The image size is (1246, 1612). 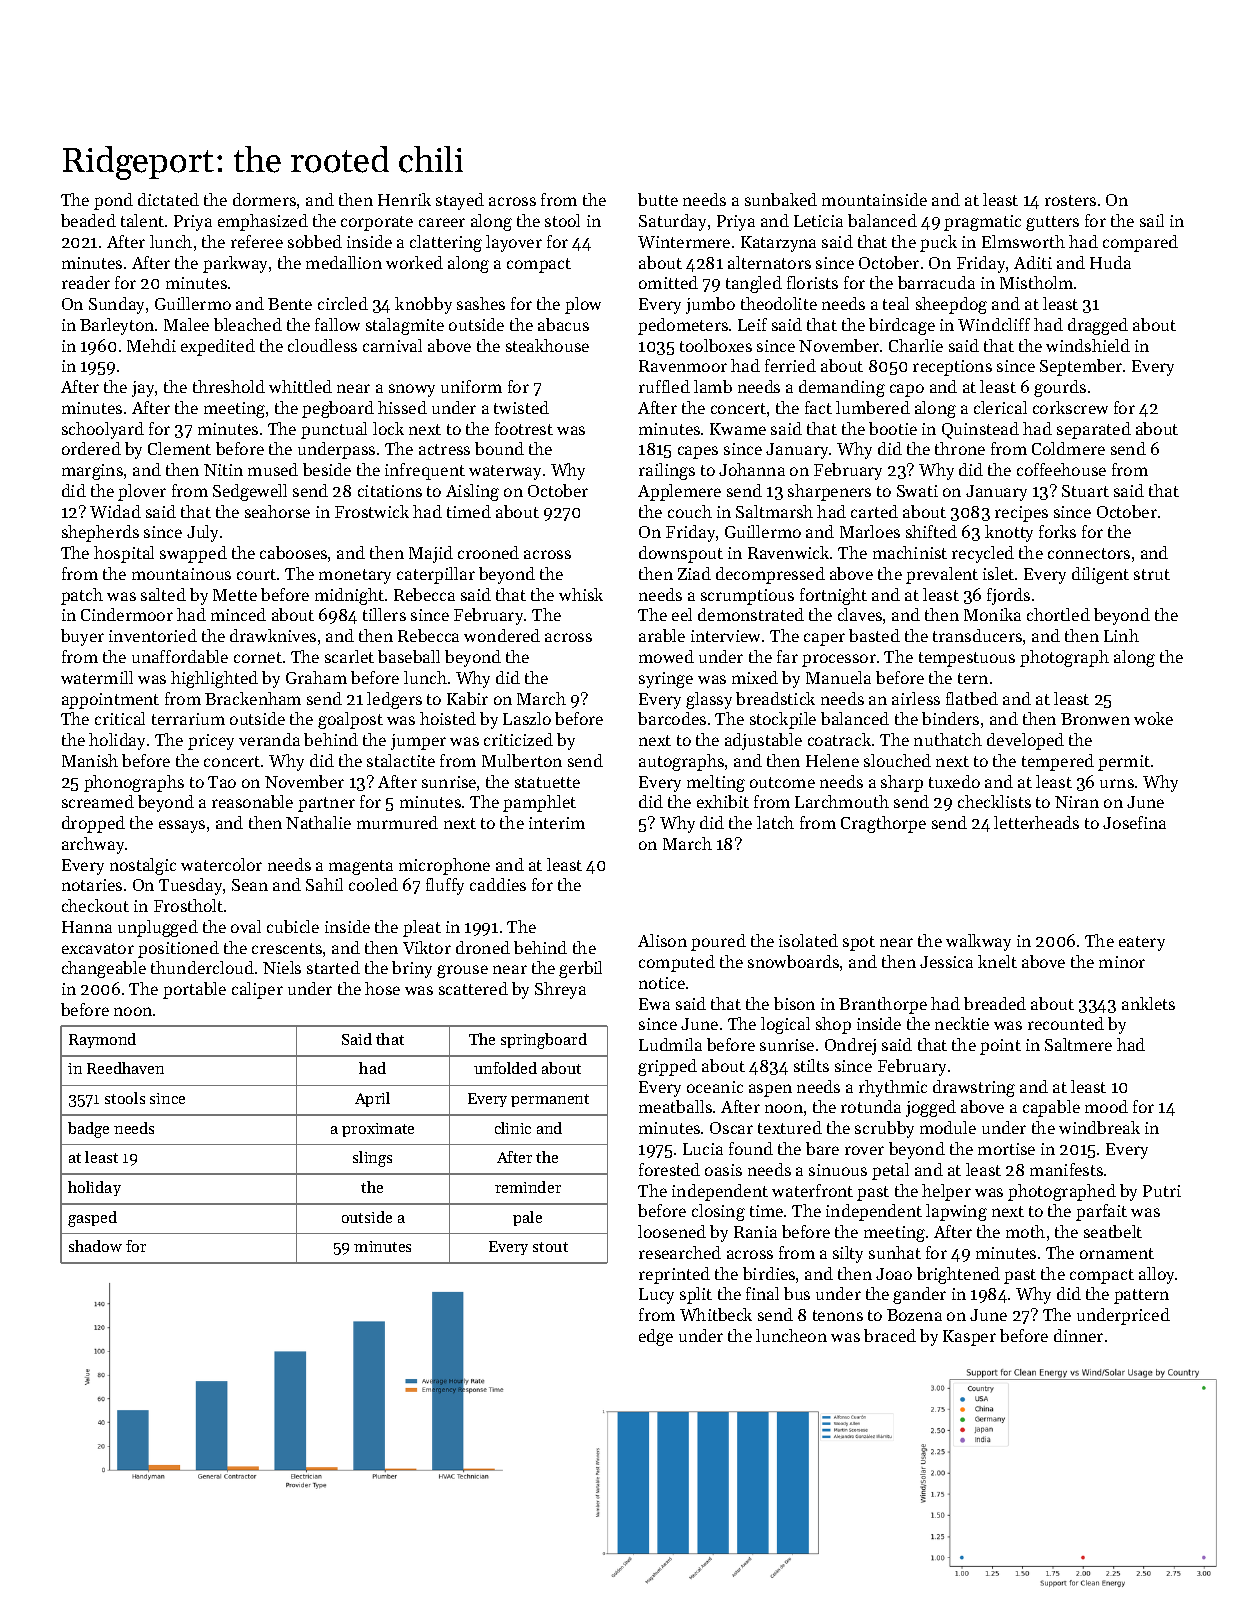 What do you see at coordinates (560, 990) in the page?
I see `Shreya` at bounding box center [560, 990].
